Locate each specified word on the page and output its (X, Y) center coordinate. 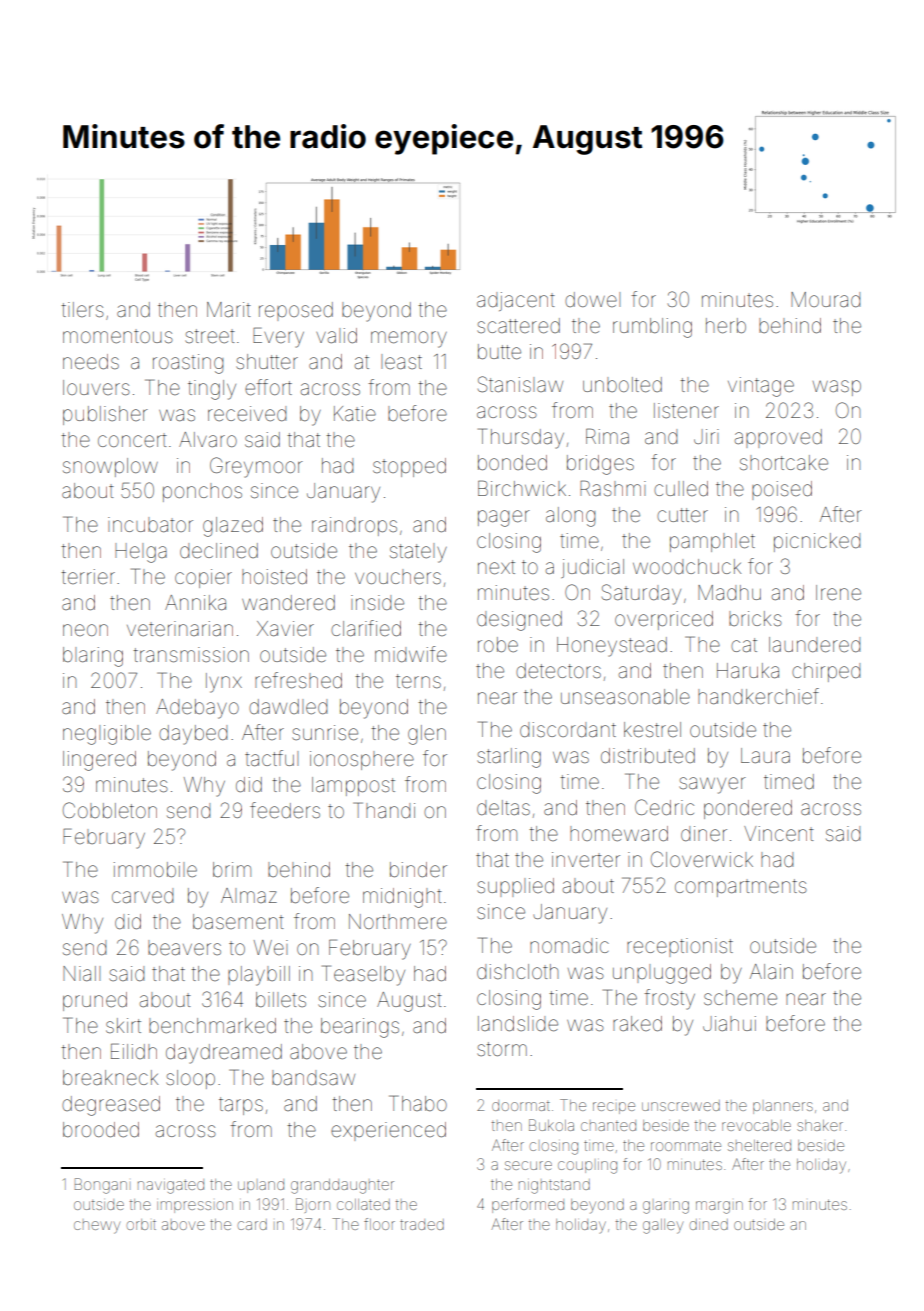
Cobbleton (110, 810)
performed (528, 1205)
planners (783, 1108)
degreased (111, 1106)
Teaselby (363, 975)
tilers (82, 309)
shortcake (784, 463)
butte (499, 352)
